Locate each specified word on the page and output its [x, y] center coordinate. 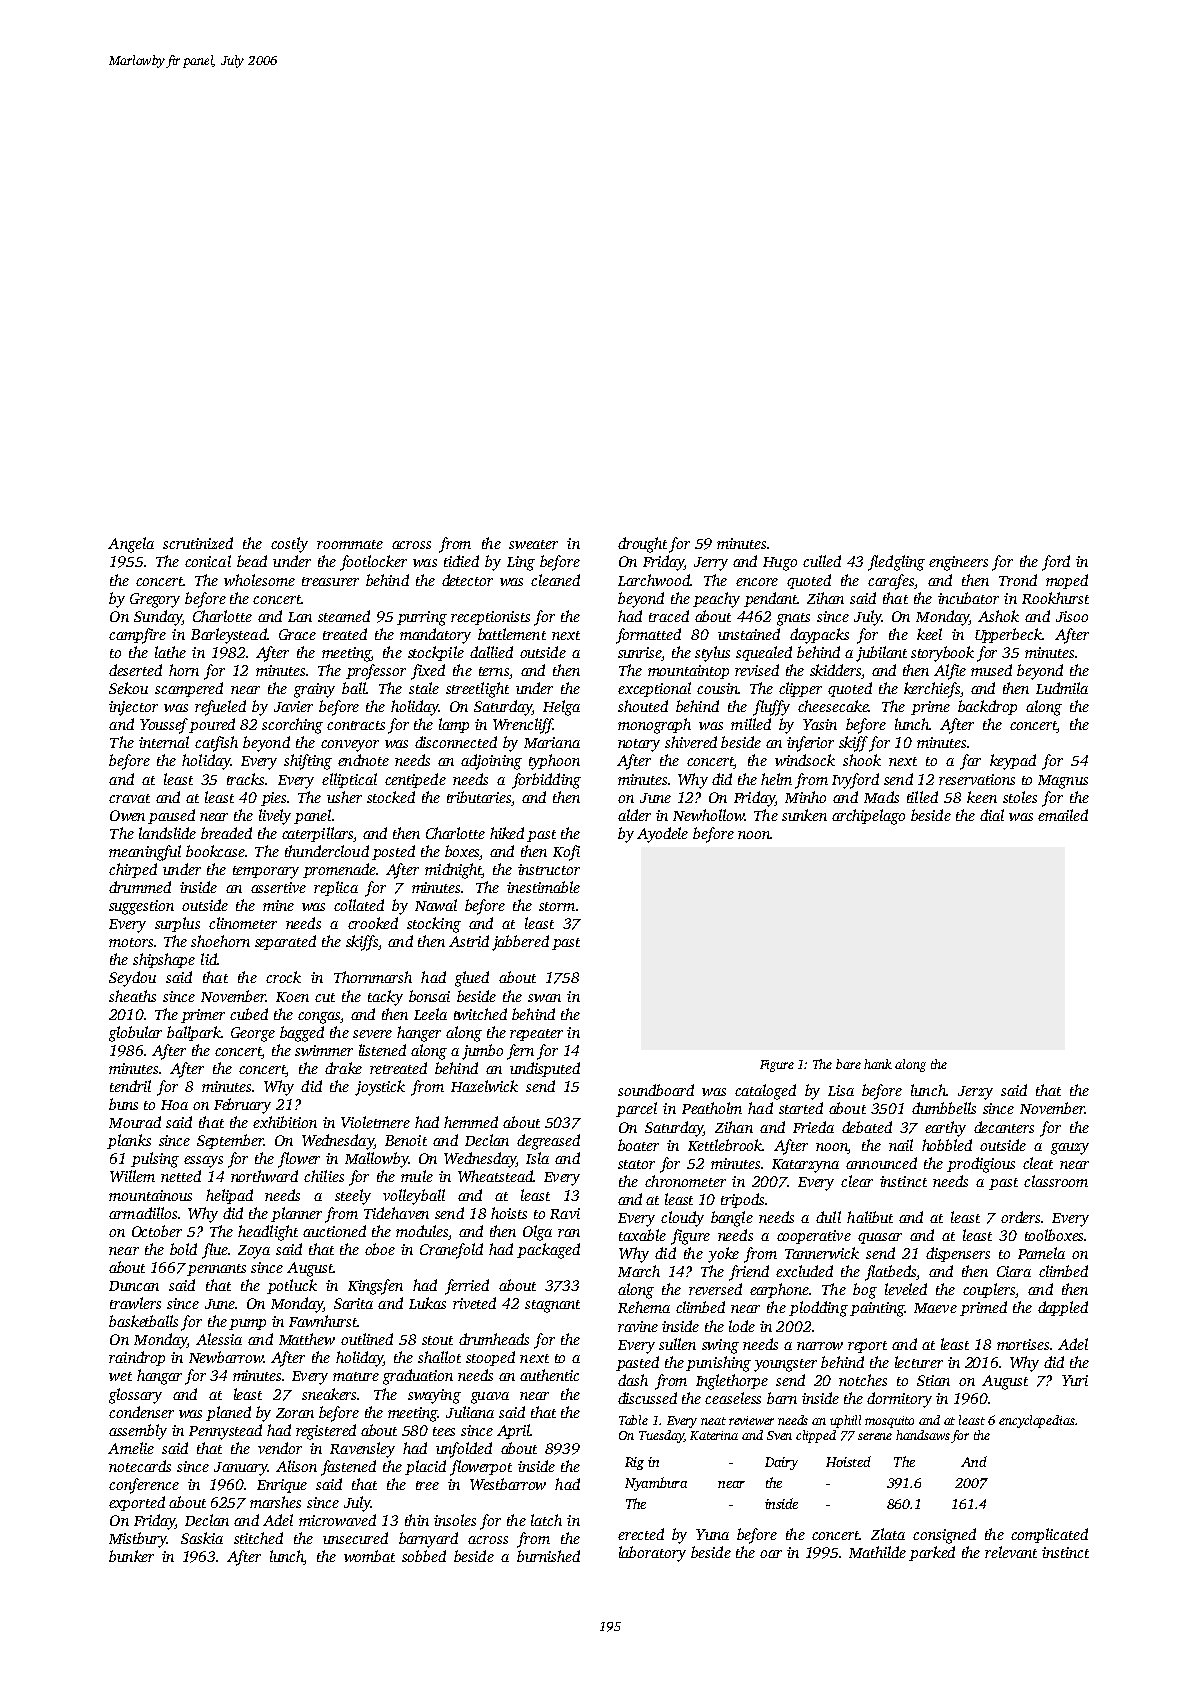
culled [822, 561]
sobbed [424, 1556]
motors [131, 942]
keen [982, 797]
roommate [350, 544]
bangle [732, 1219]
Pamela [1041, 1253]
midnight [453, 871]
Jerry [711, 564]
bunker [131, 1556]
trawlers [135, 1303]
